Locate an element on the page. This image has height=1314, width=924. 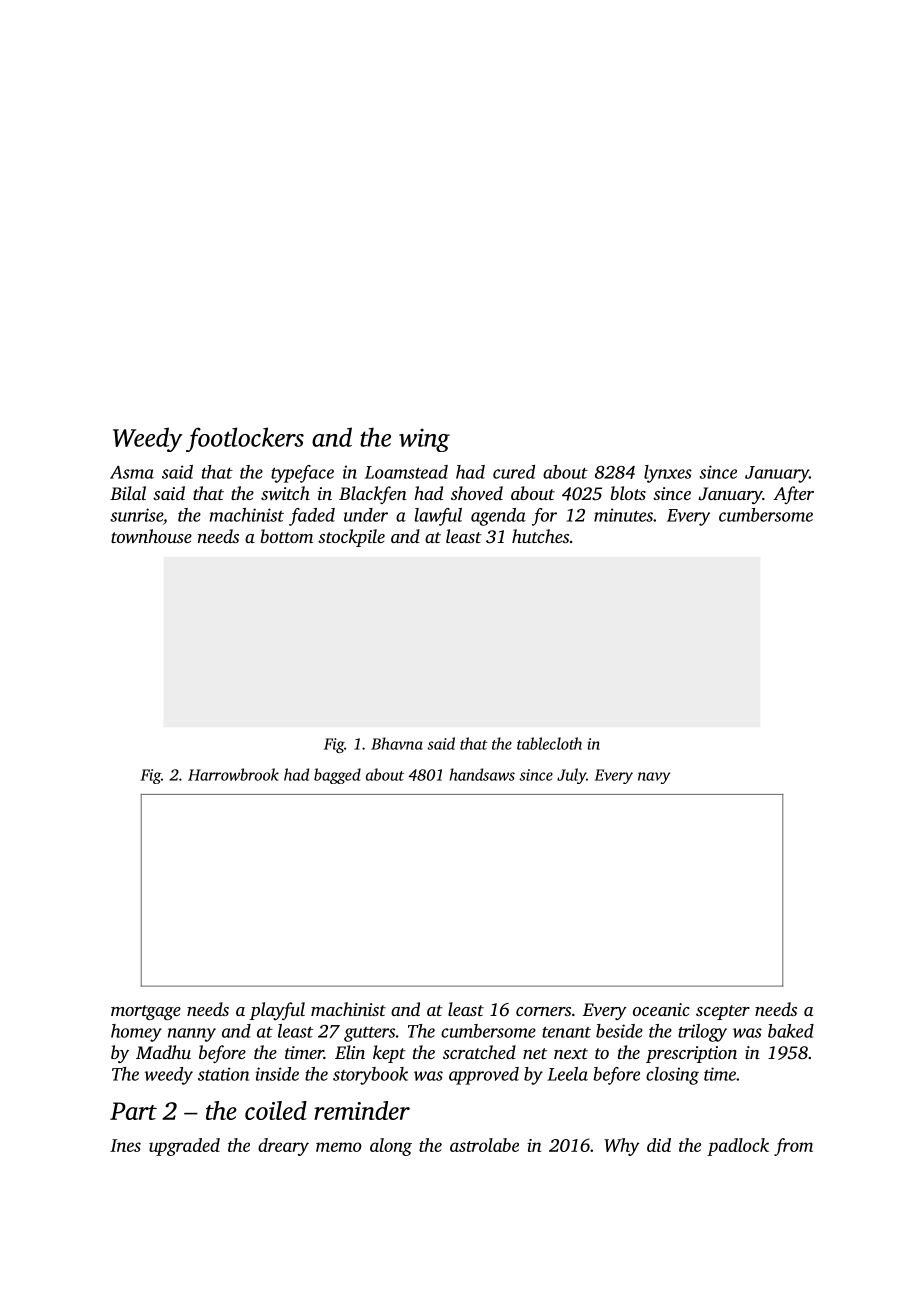
Part is located at coordinates (133, 1111).
